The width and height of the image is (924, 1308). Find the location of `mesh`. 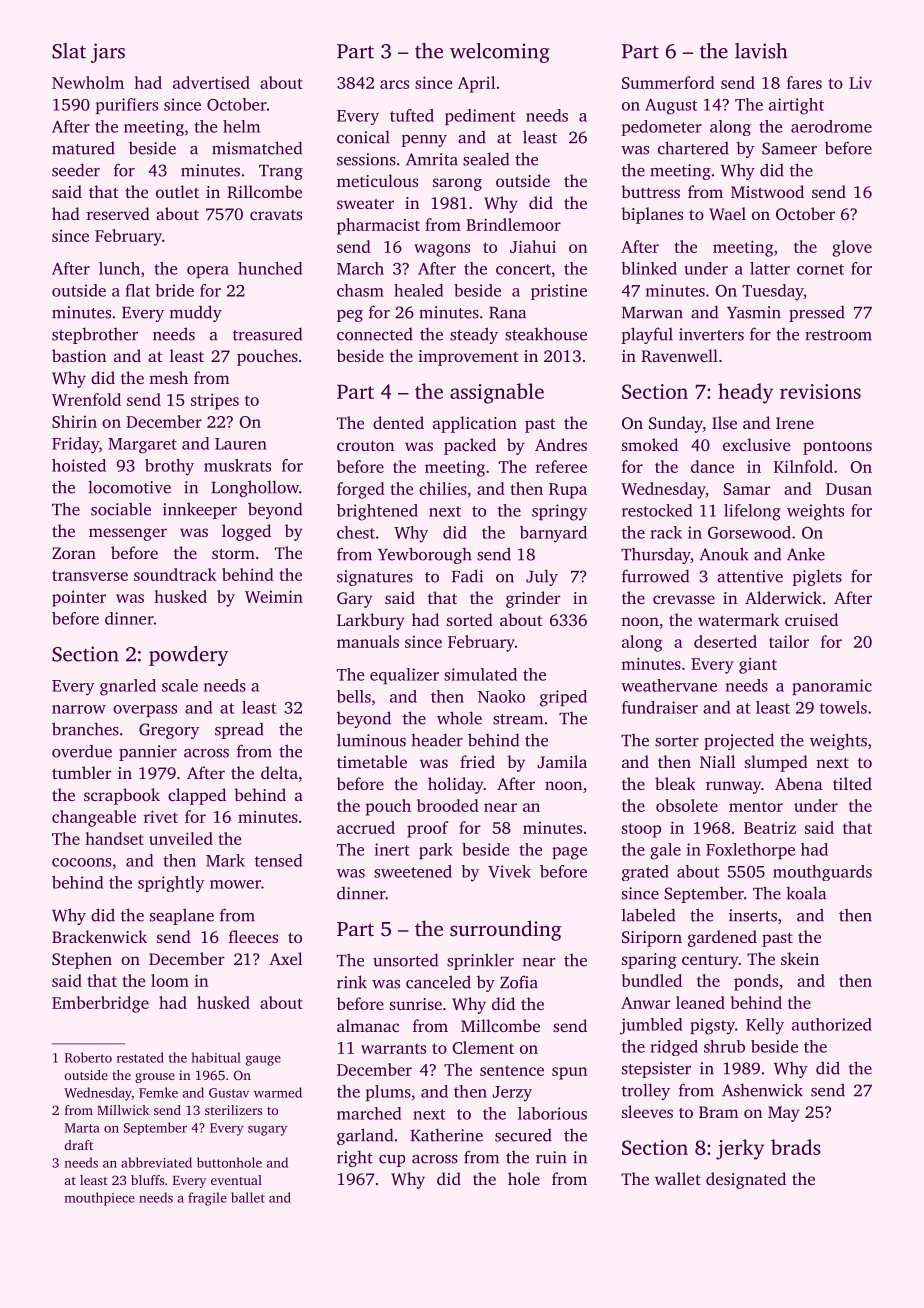

mesh is located at coordinates (168, 377).
